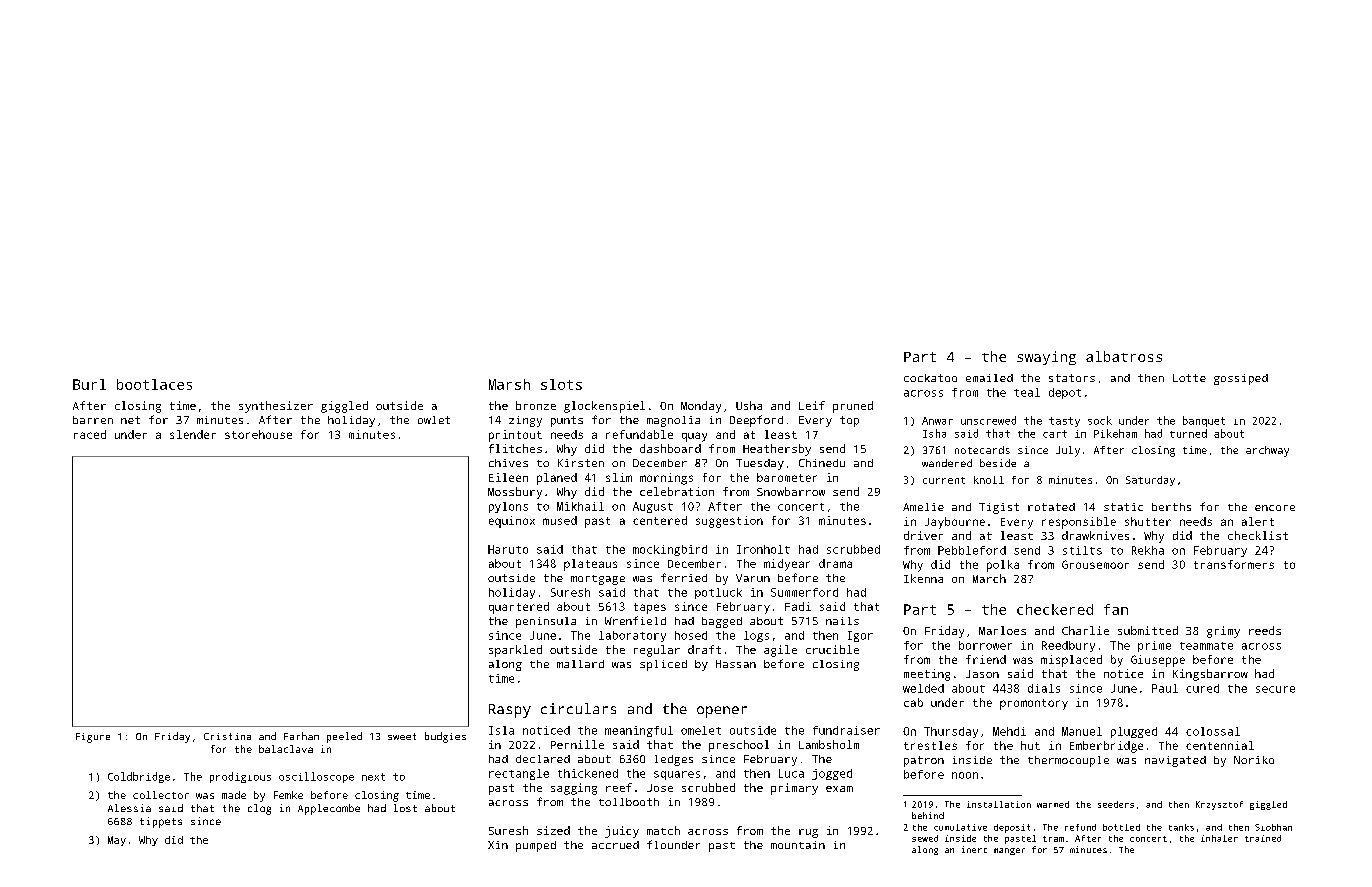  Describe the element at coordinates (509, 384) in the screenshot. I see `Marsh` at that location.
